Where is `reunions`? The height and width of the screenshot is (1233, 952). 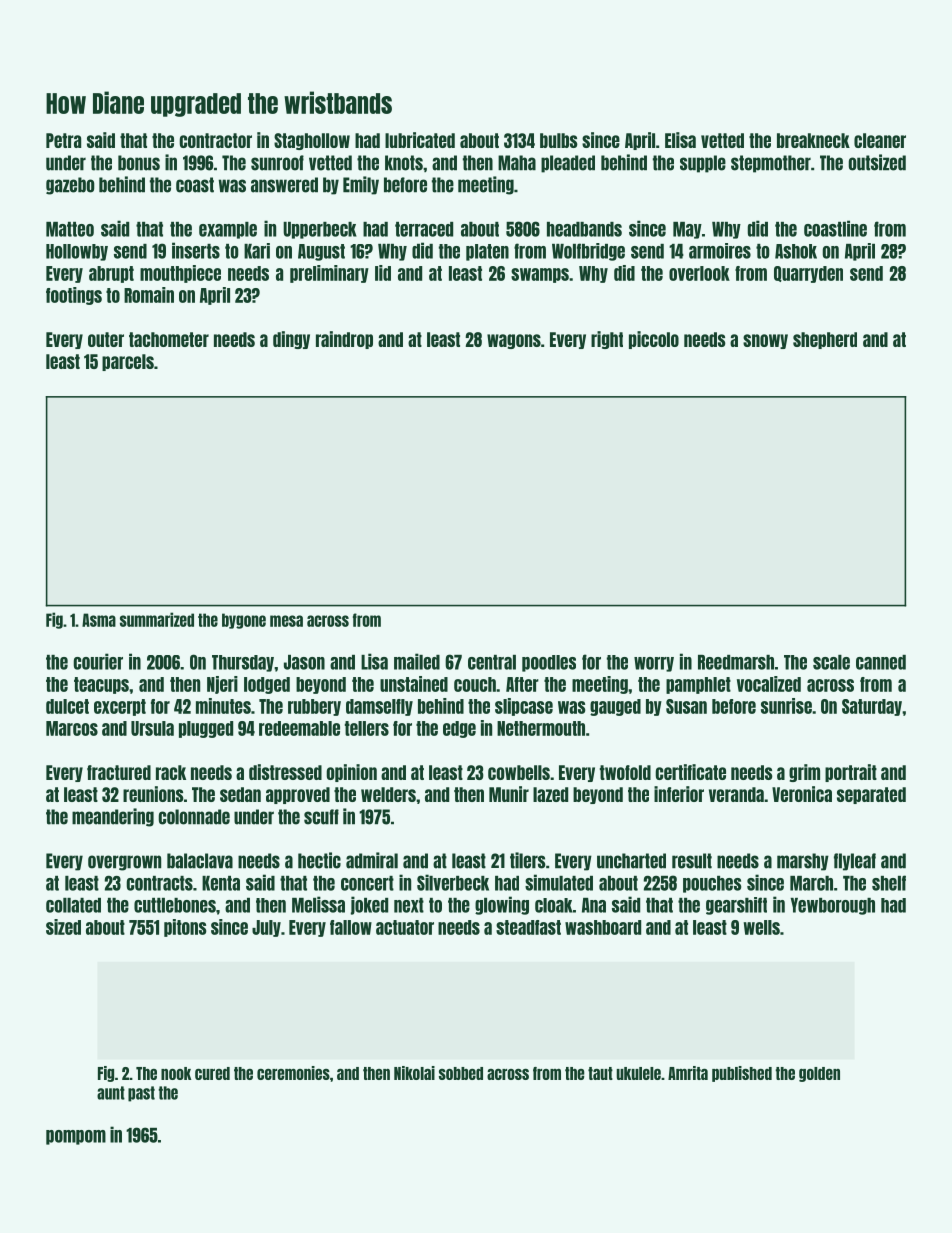 reunions is located at coordinates (153, 794).
